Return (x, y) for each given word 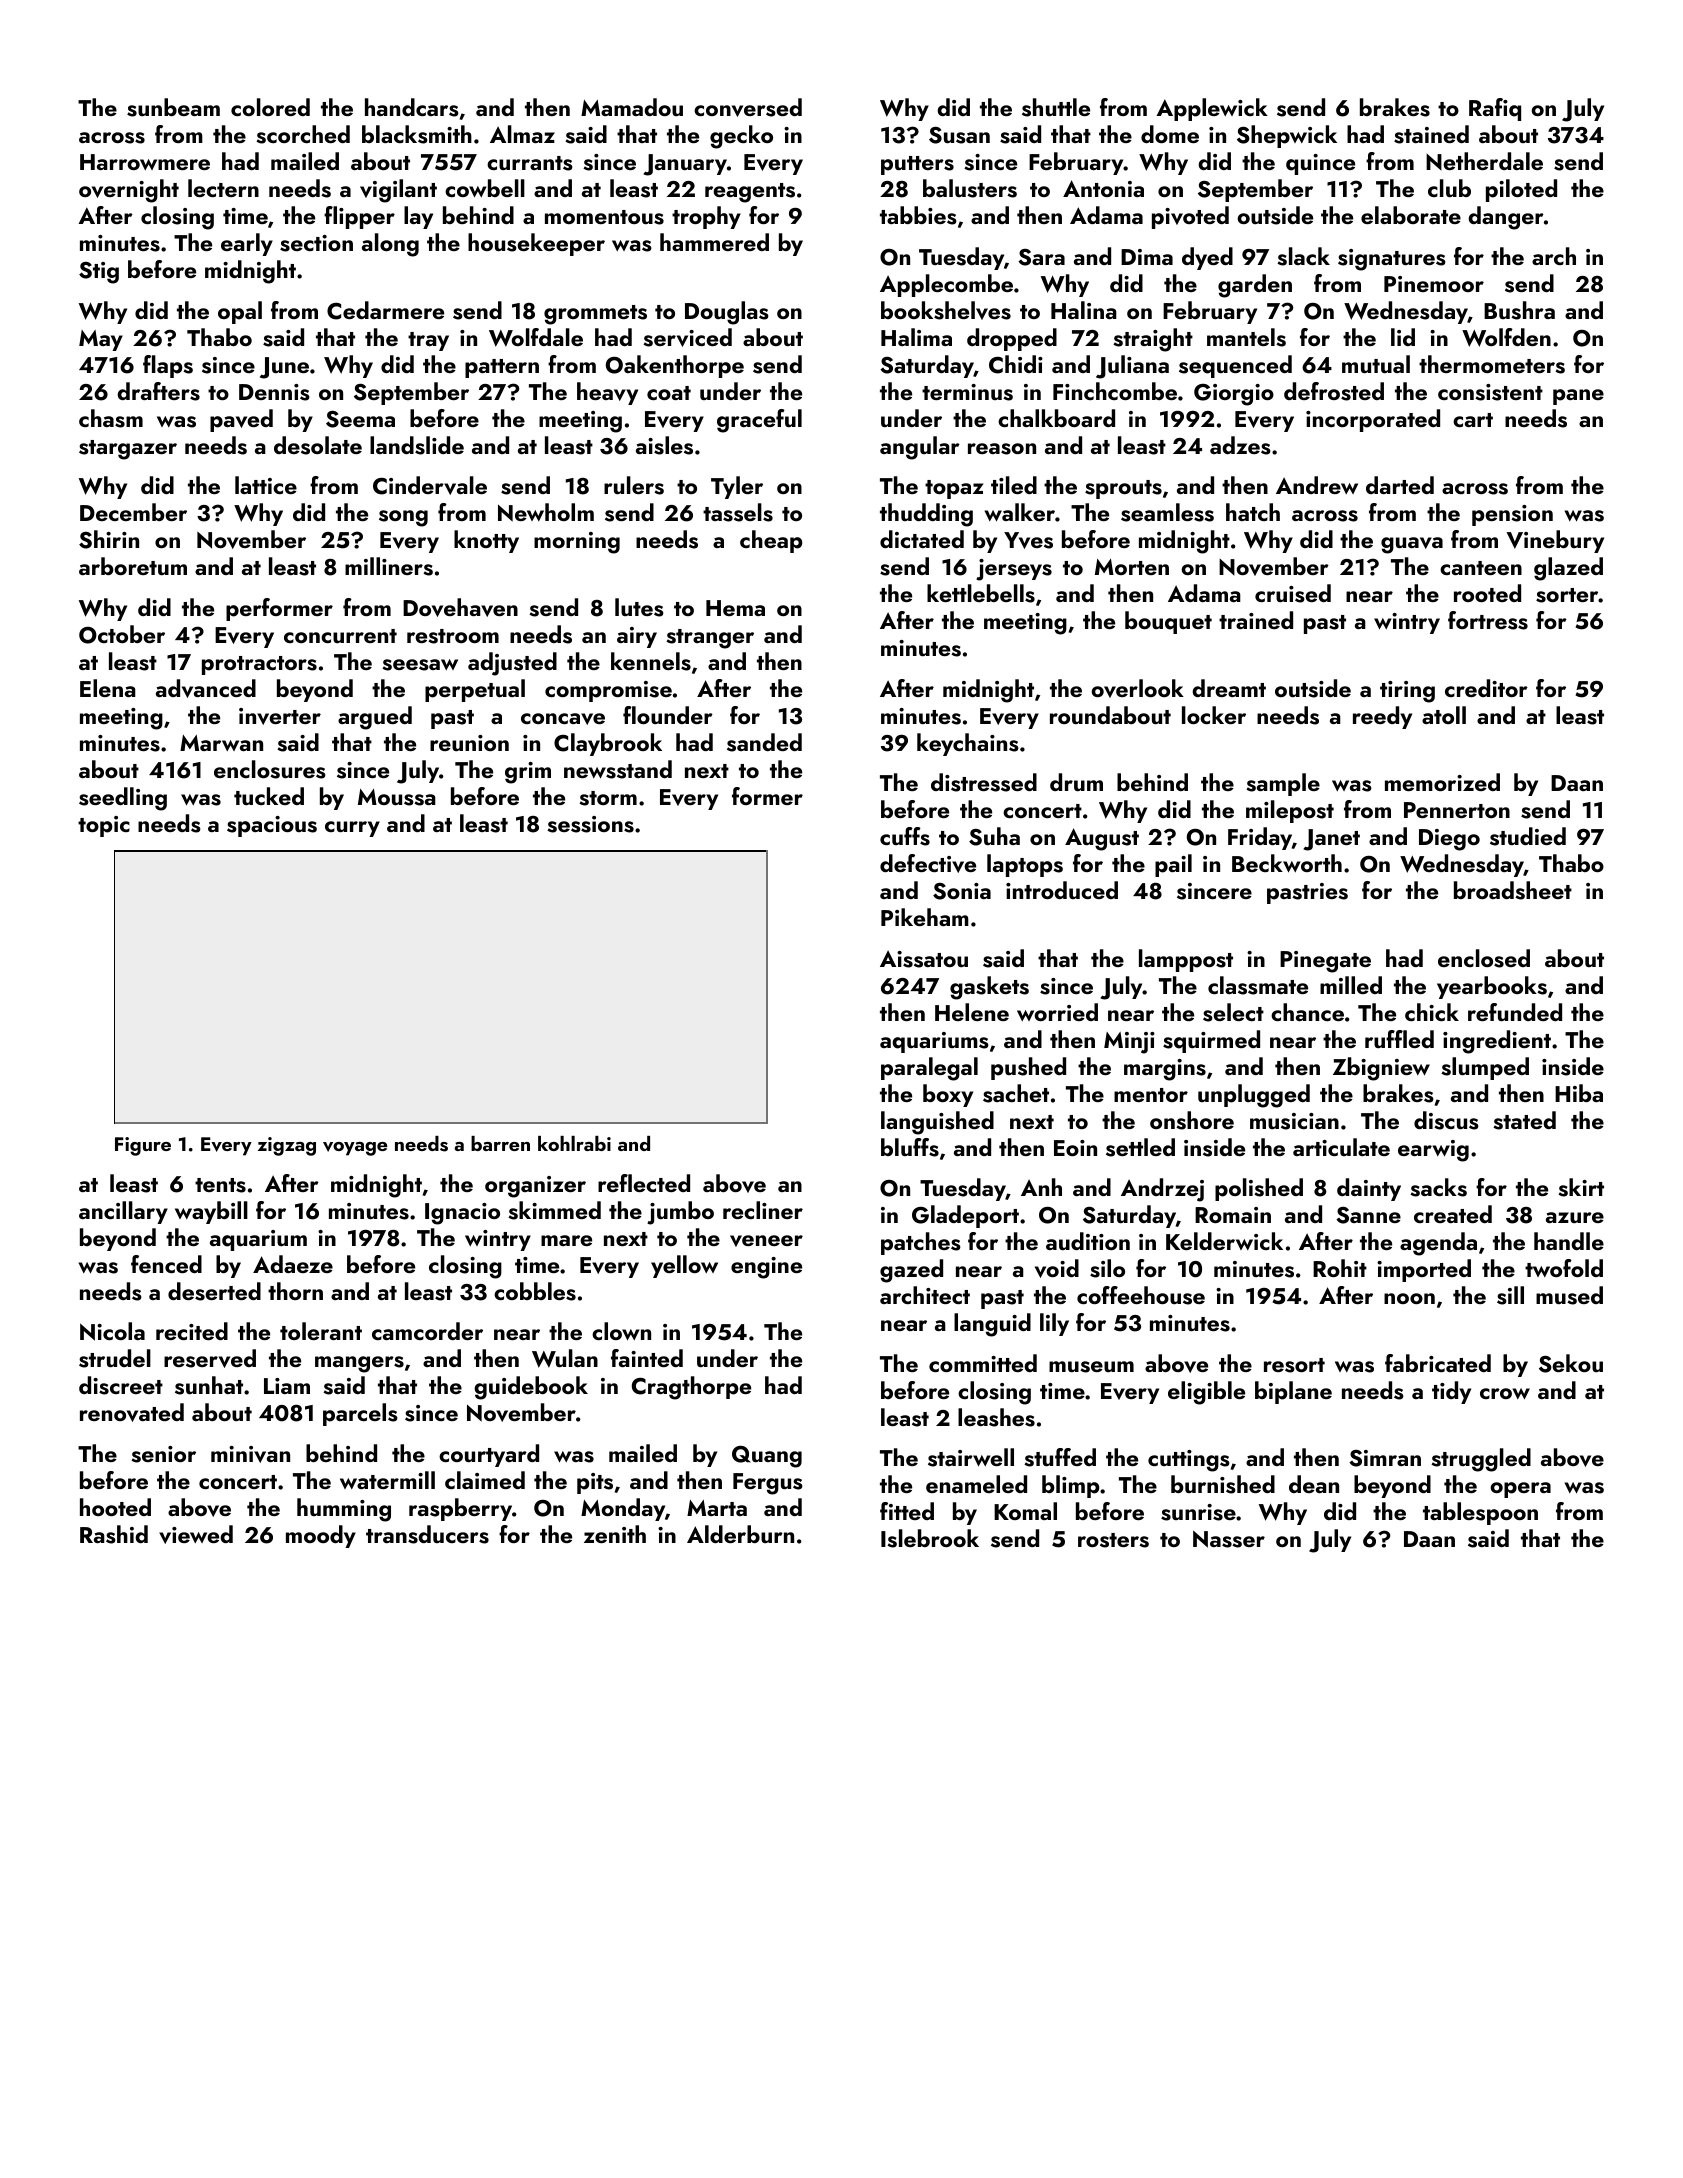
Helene (972, 1012)
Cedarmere (385, 310)
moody (321, 1536)
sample (1283, 784)
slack (1303, 256)
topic (104, 826)
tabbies (918, 215)
